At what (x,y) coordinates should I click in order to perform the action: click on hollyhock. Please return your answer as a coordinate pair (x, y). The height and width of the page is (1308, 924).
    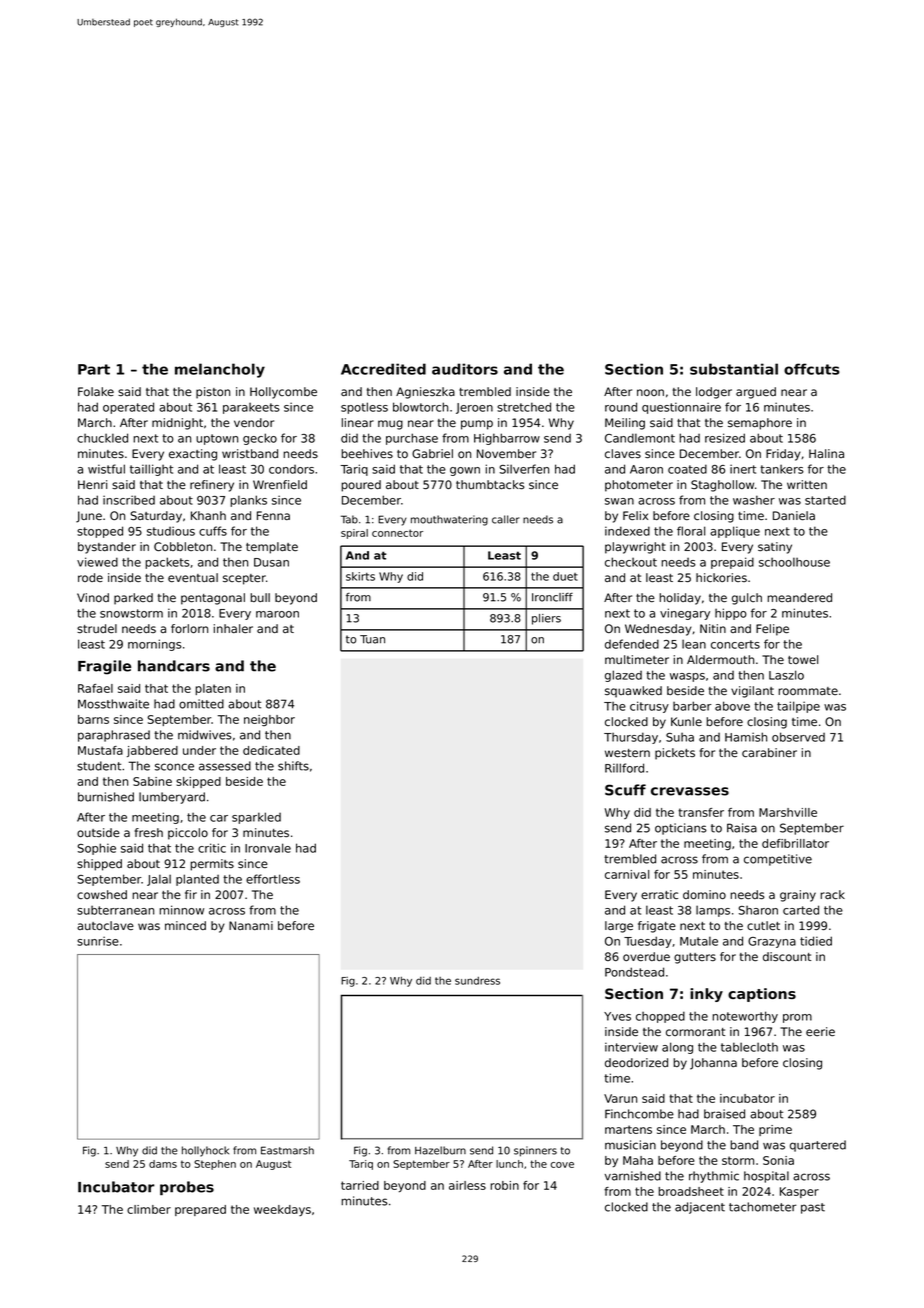
    Looking at the image, I should click on (205, 1151).
